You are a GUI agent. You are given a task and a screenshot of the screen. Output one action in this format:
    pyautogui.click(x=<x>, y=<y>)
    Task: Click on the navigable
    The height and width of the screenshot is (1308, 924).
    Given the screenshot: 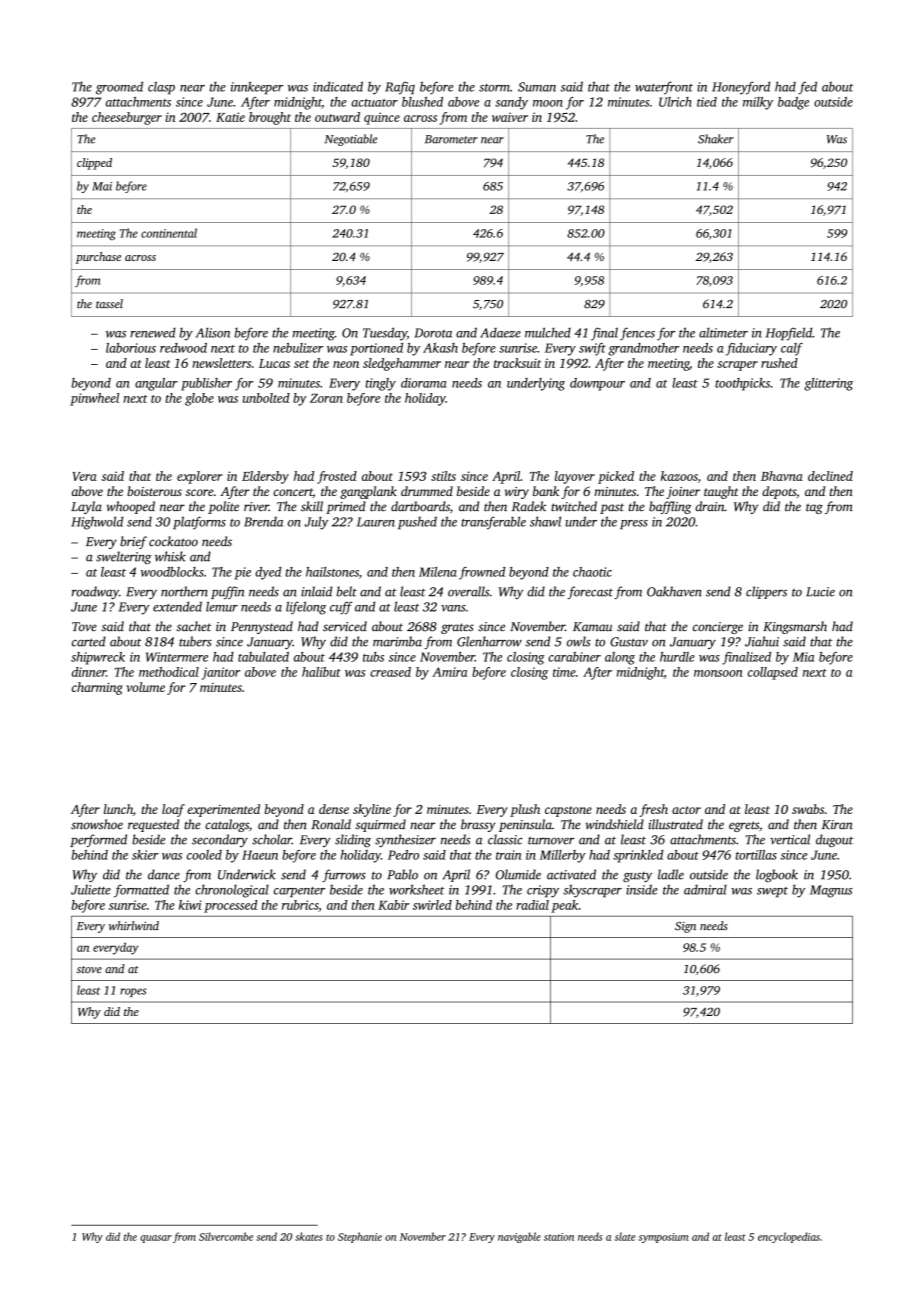 What is the action you would take?
    pyautogui.click(x=519, y=1237)
